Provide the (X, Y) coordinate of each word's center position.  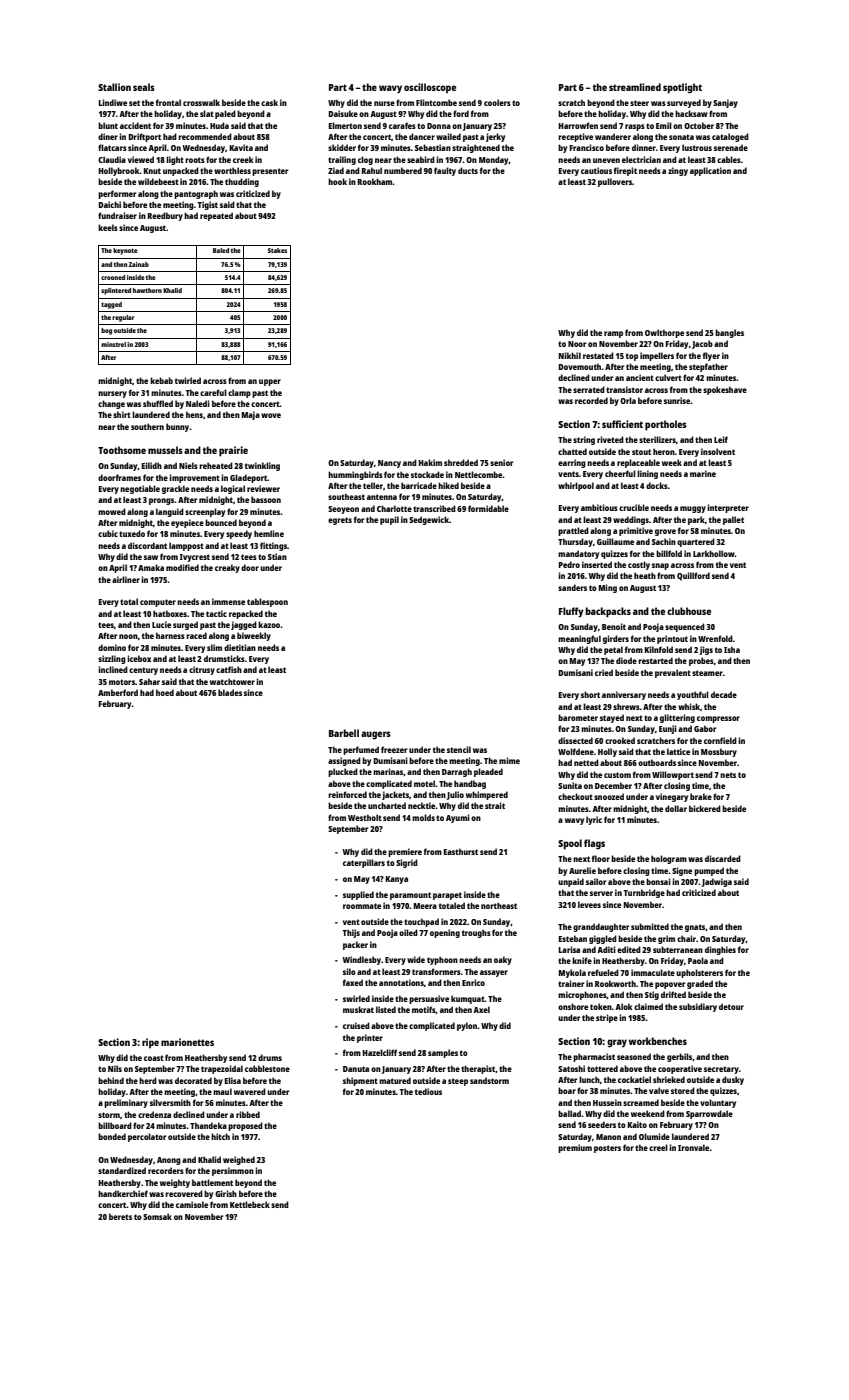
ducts (468, 170)
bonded (112, 1136)
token (601, 1006)
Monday (494, 160)
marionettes (187, 1042)
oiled (408, 932)
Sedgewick (429, 520)
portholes (666, 425)
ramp (613, 334)
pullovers (615, 182)
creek (243, 159)
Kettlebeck (250, 1204)
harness (170, 635)
